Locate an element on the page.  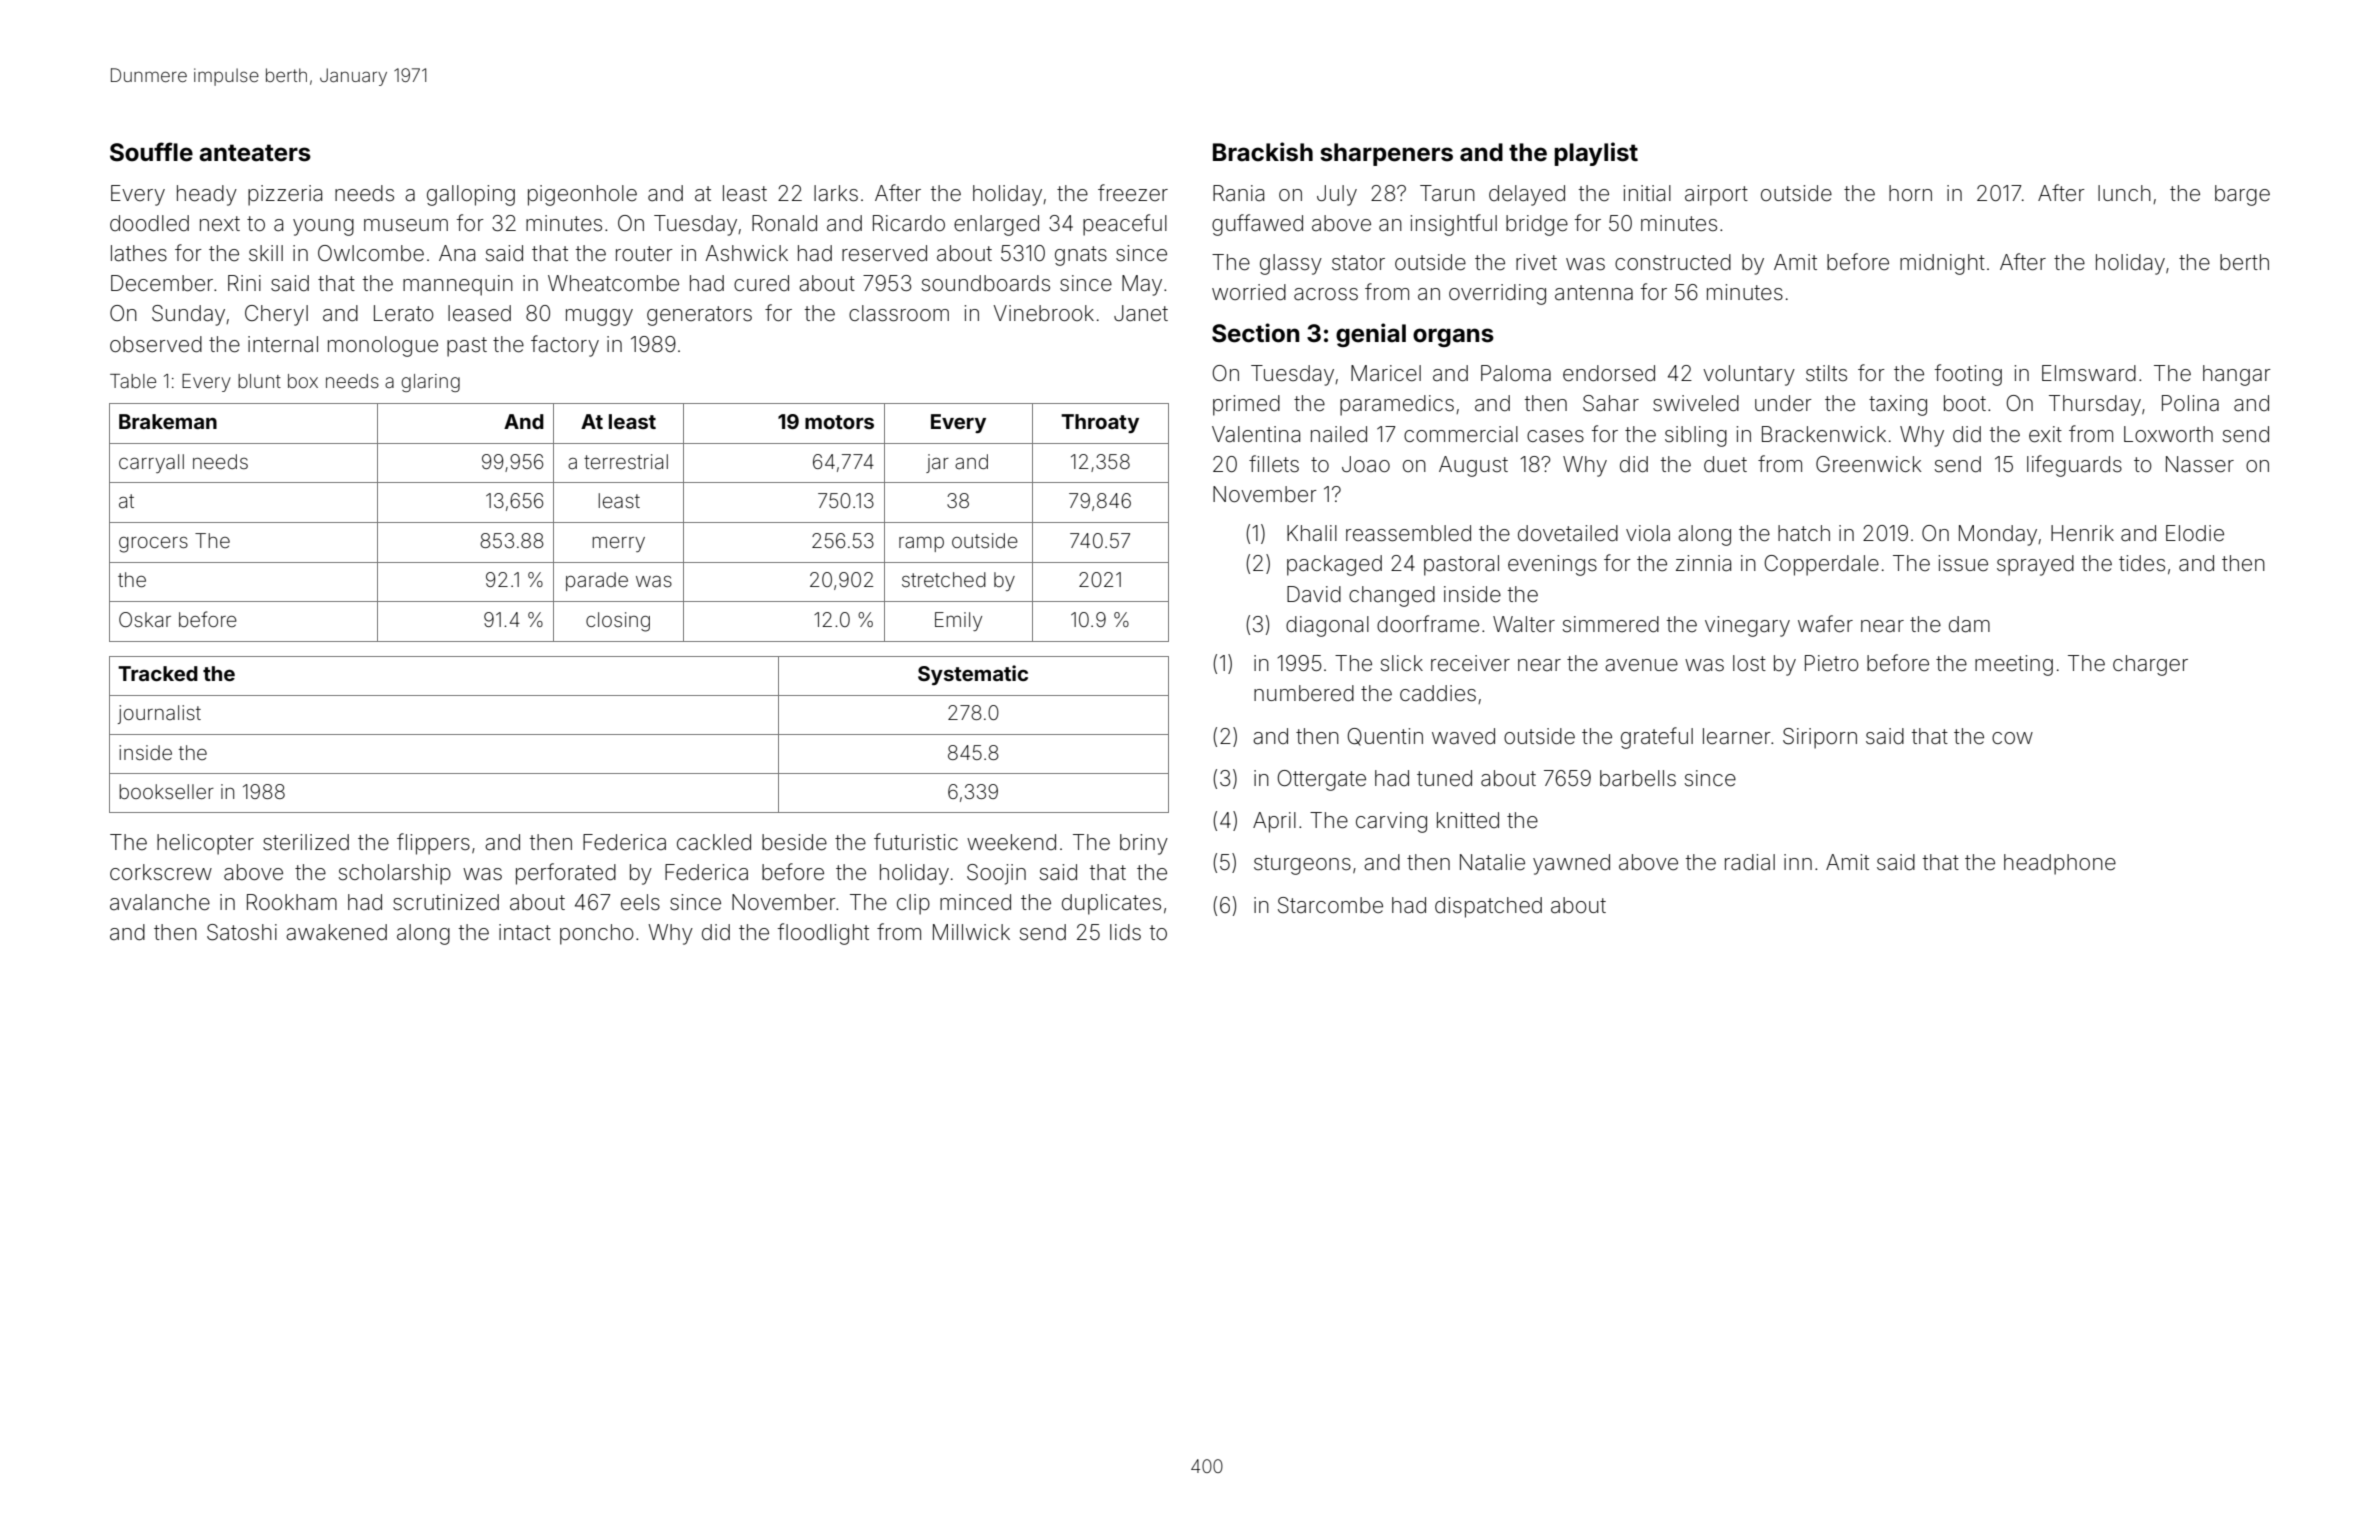
April is located at coordinates (1274, 822).
